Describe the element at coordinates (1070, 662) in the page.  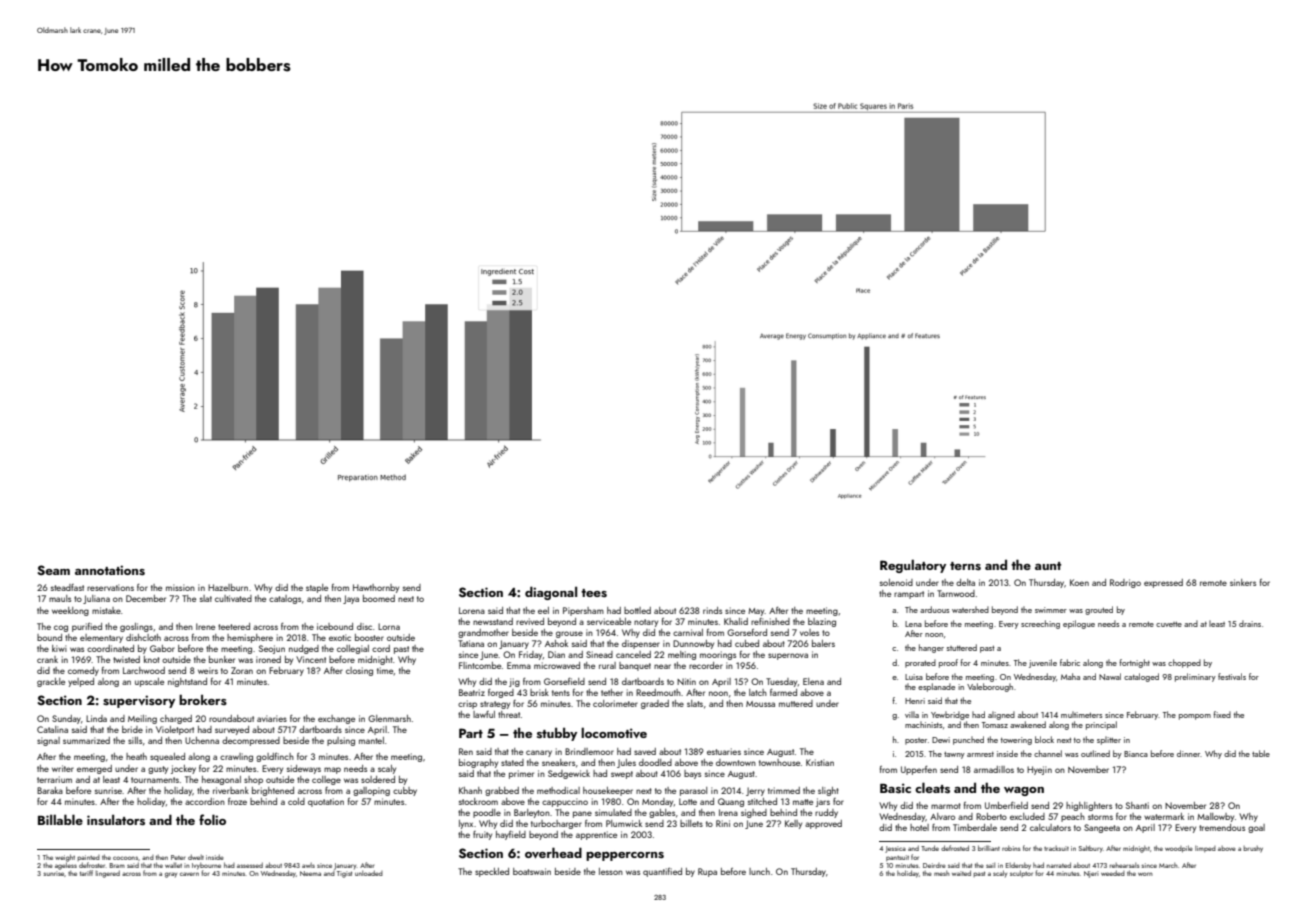
I see `fabric` at that location.
